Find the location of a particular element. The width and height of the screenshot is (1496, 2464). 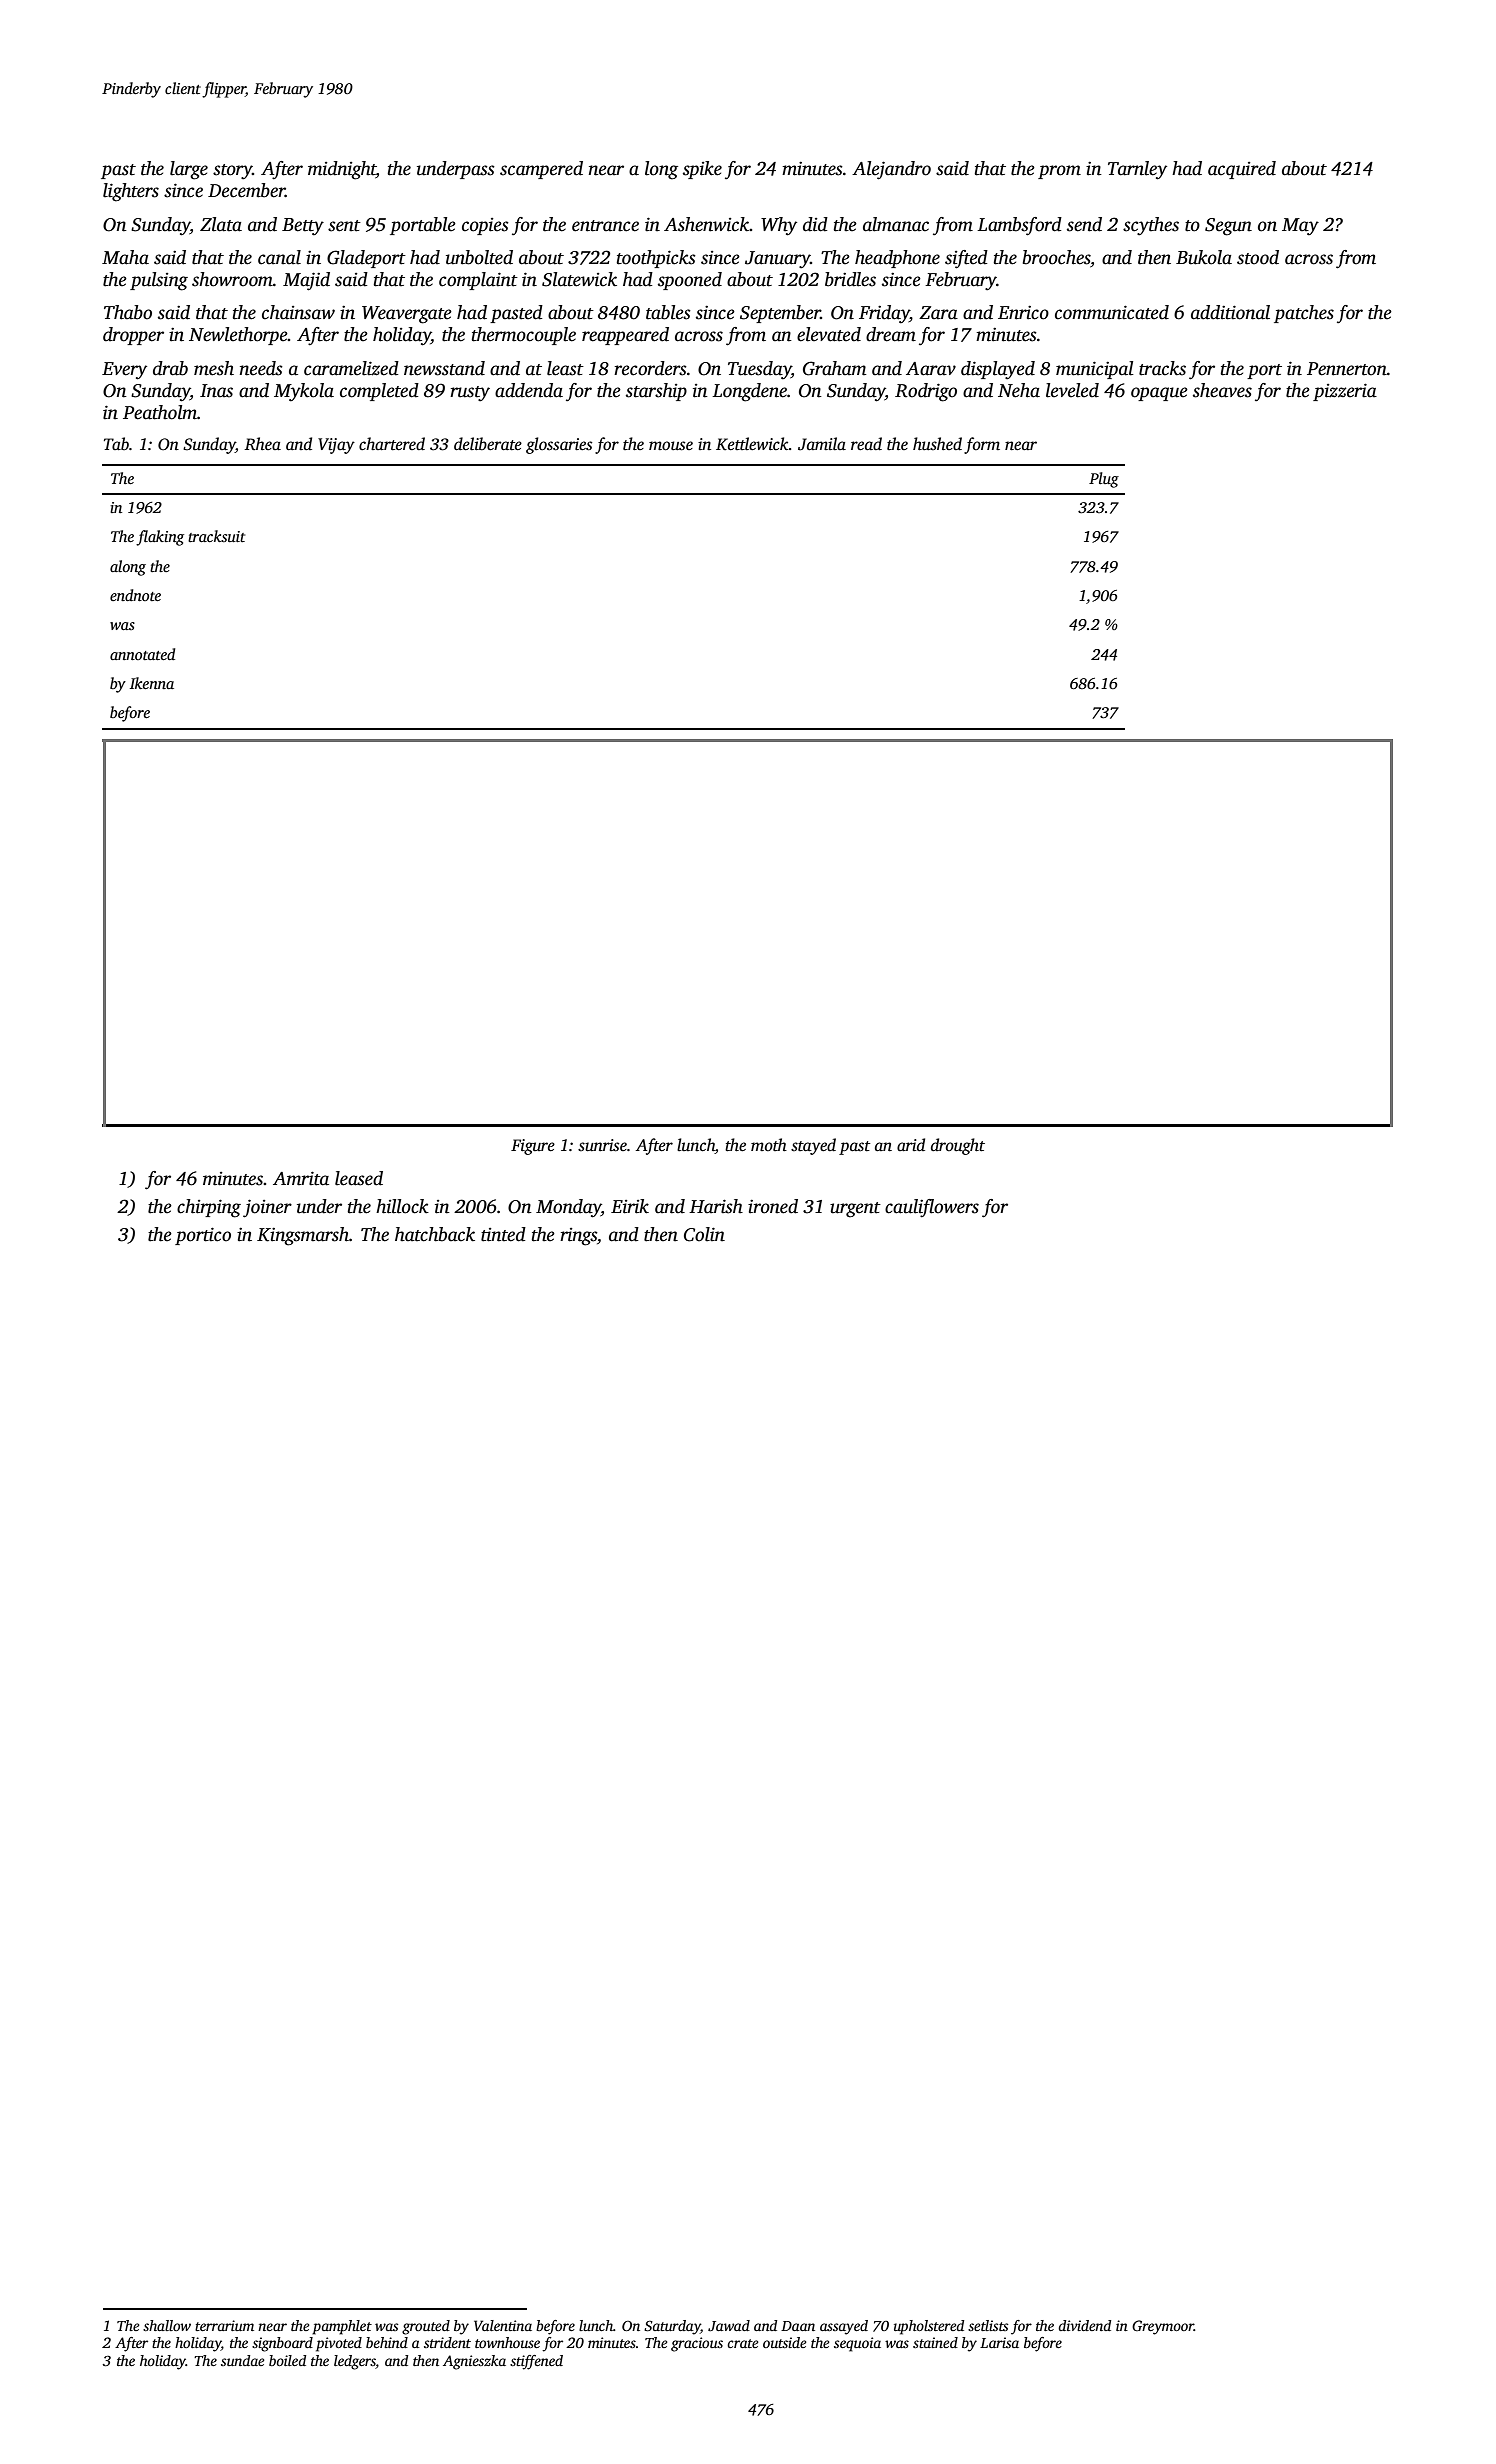

Plug is located at coordinates (1104, 480).
